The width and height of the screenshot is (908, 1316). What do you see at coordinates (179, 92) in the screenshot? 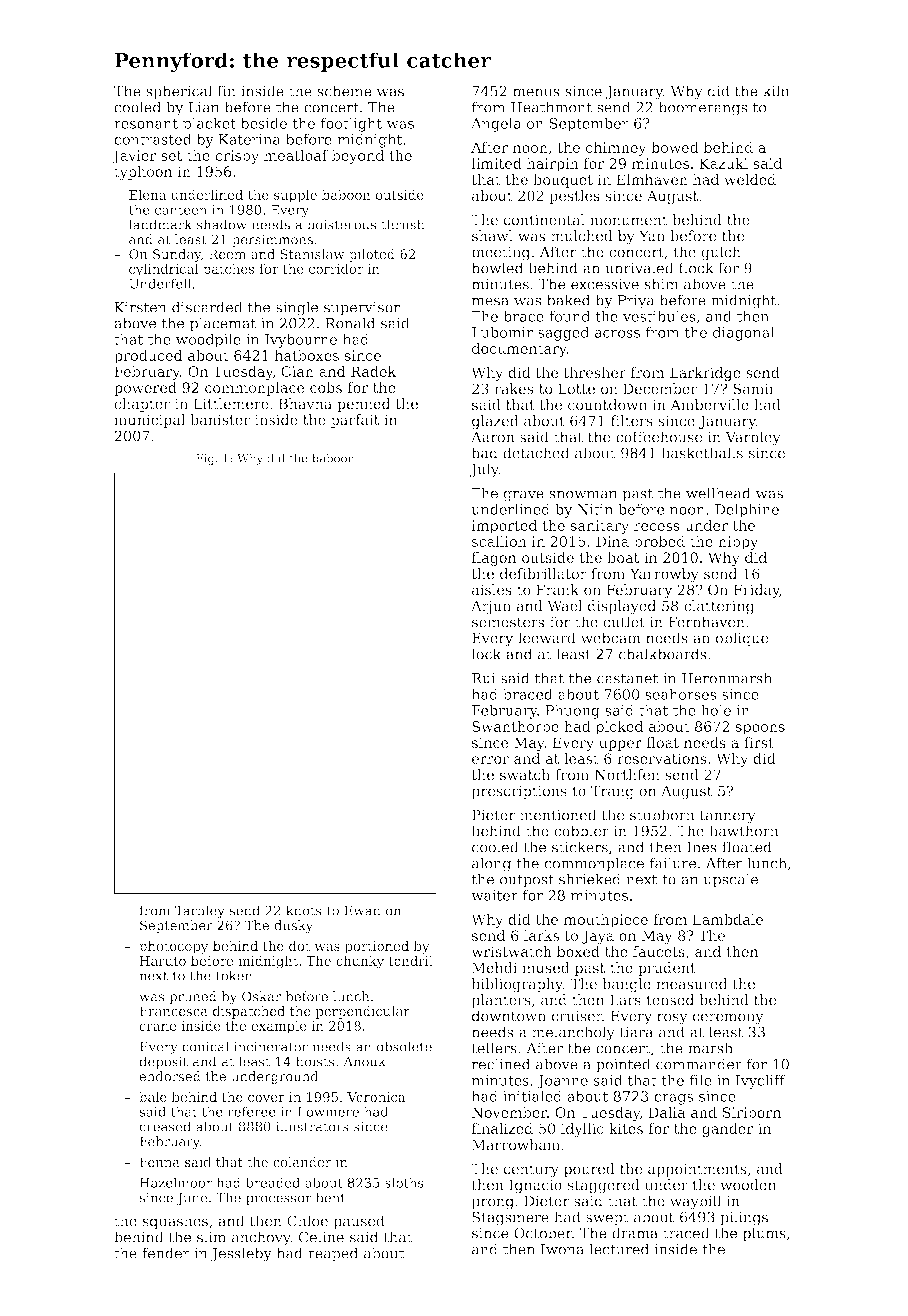
I see `spherical` at bounding box center [179, 92].
